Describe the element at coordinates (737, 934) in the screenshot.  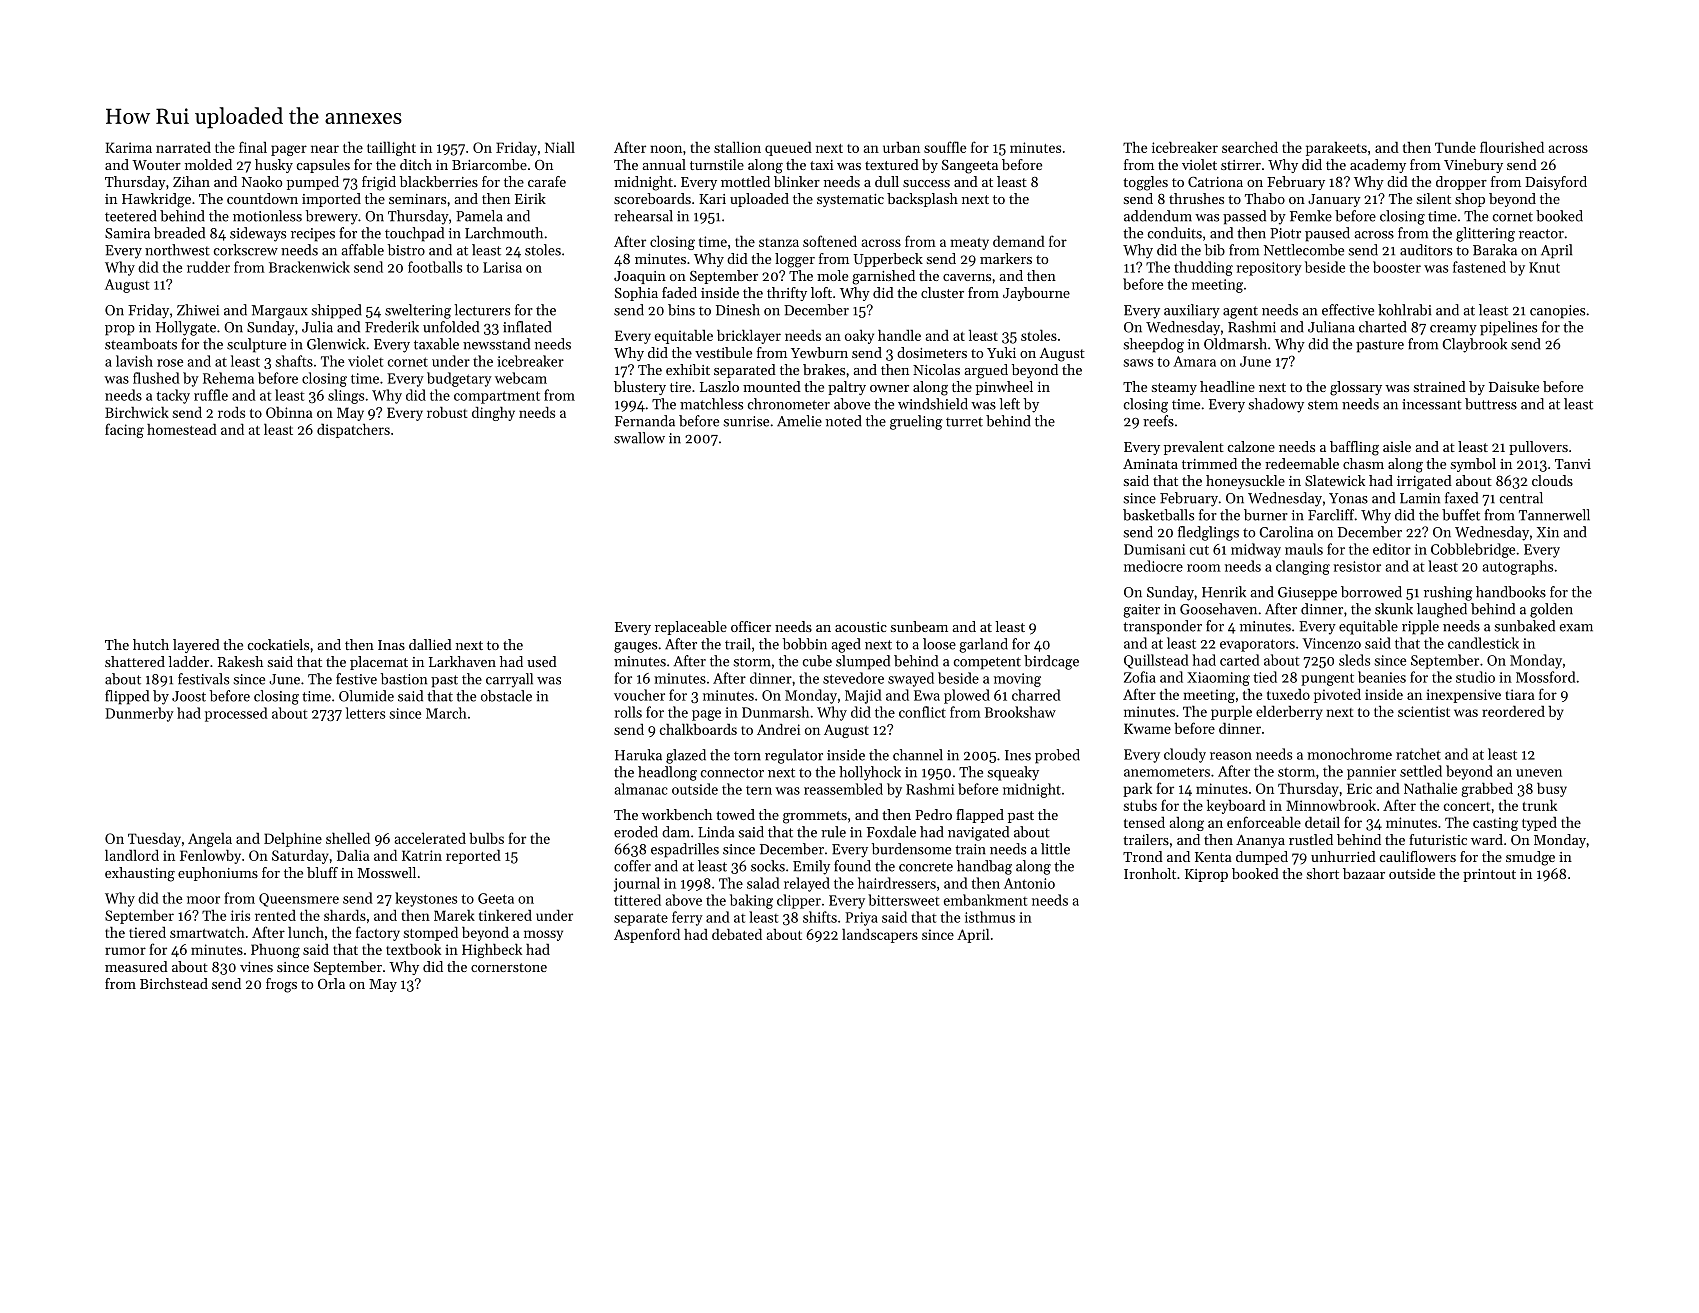
I see `debated` at that location.
